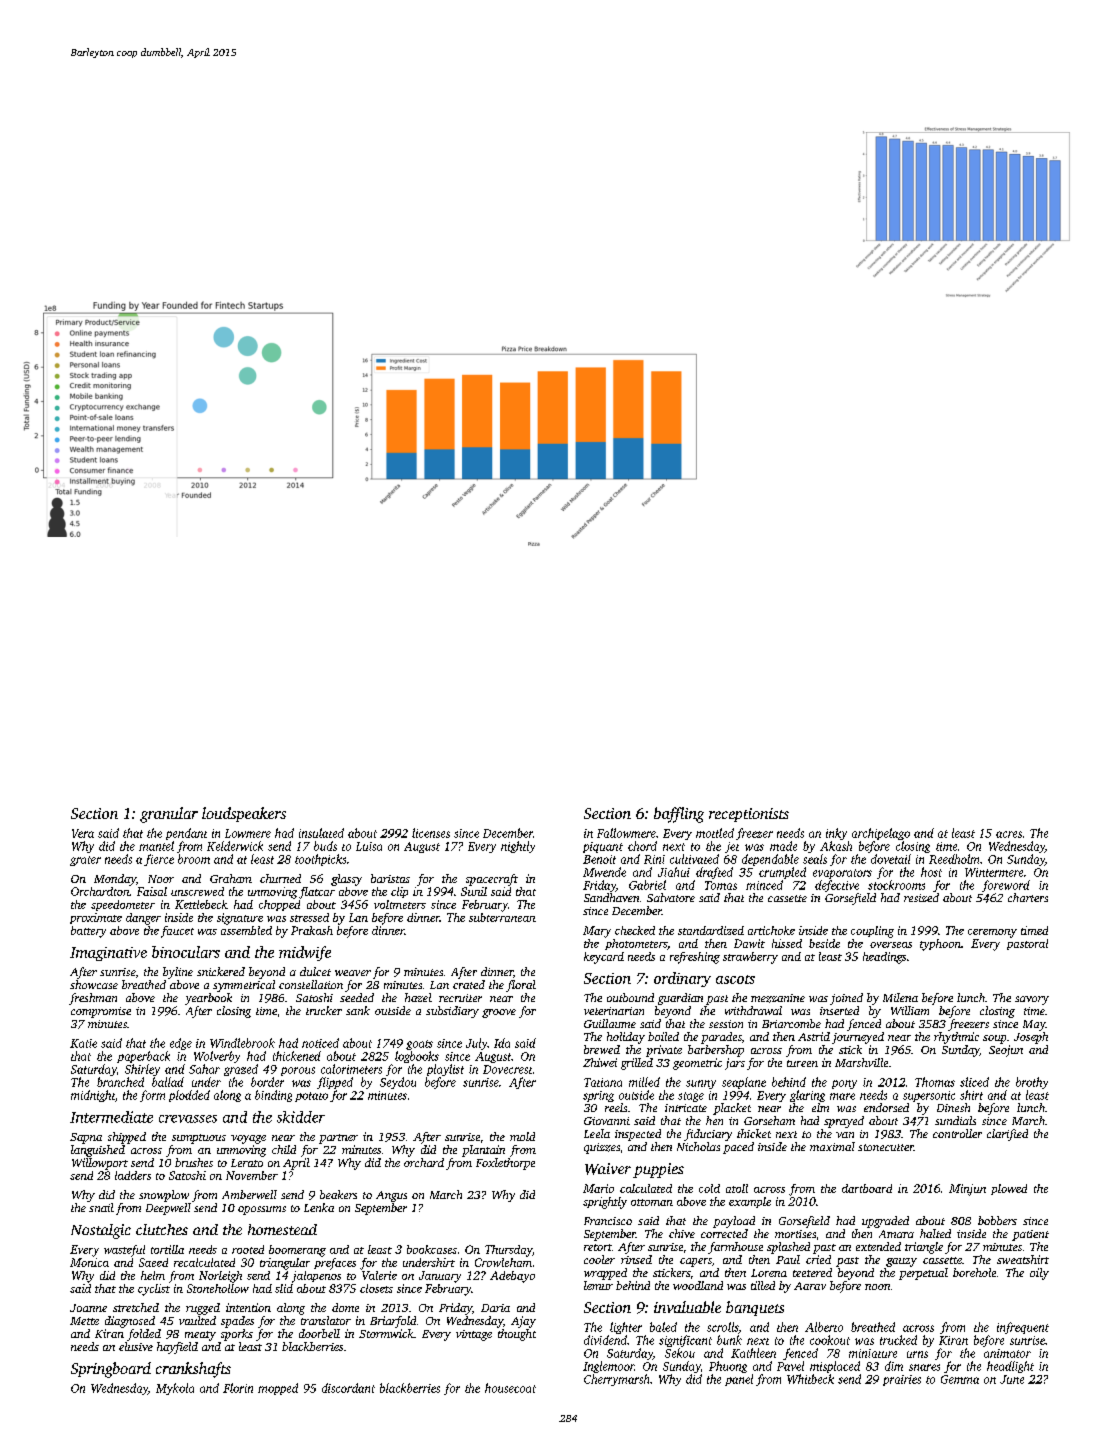  Describe the element at coordinates (600, 1062) in the screenshot. I see `Zhiwei` at that location.
